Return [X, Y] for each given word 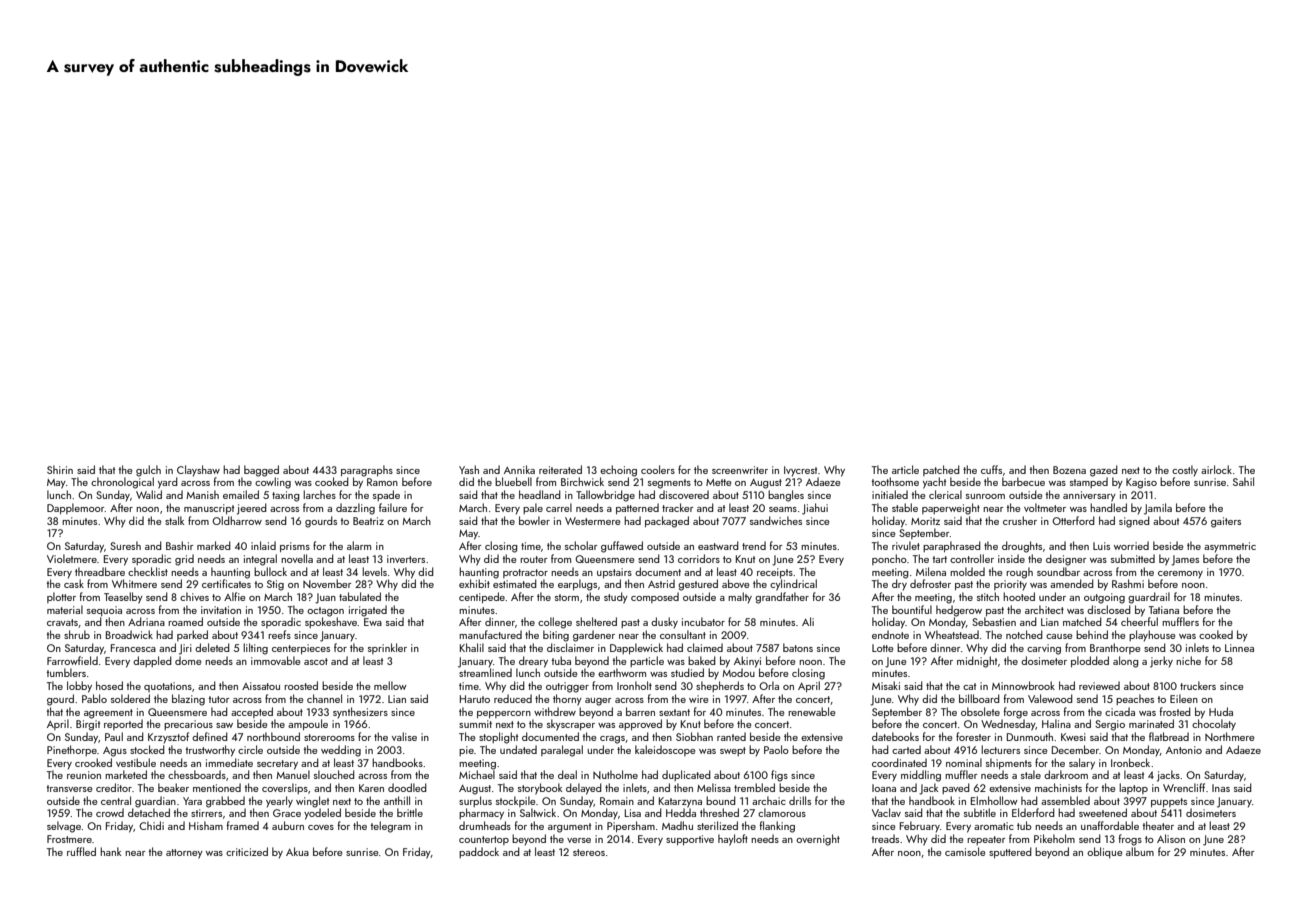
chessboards [197, 774]
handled [1108, 507]
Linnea [1239, 648]
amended [1072, 583]
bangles [786, 496]
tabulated [360, 596]
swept [733, 751]
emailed [241, 494]
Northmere [1229, 736]
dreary [533, 662]
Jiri [185, 649]
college [555, 623]
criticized [247, 851]
